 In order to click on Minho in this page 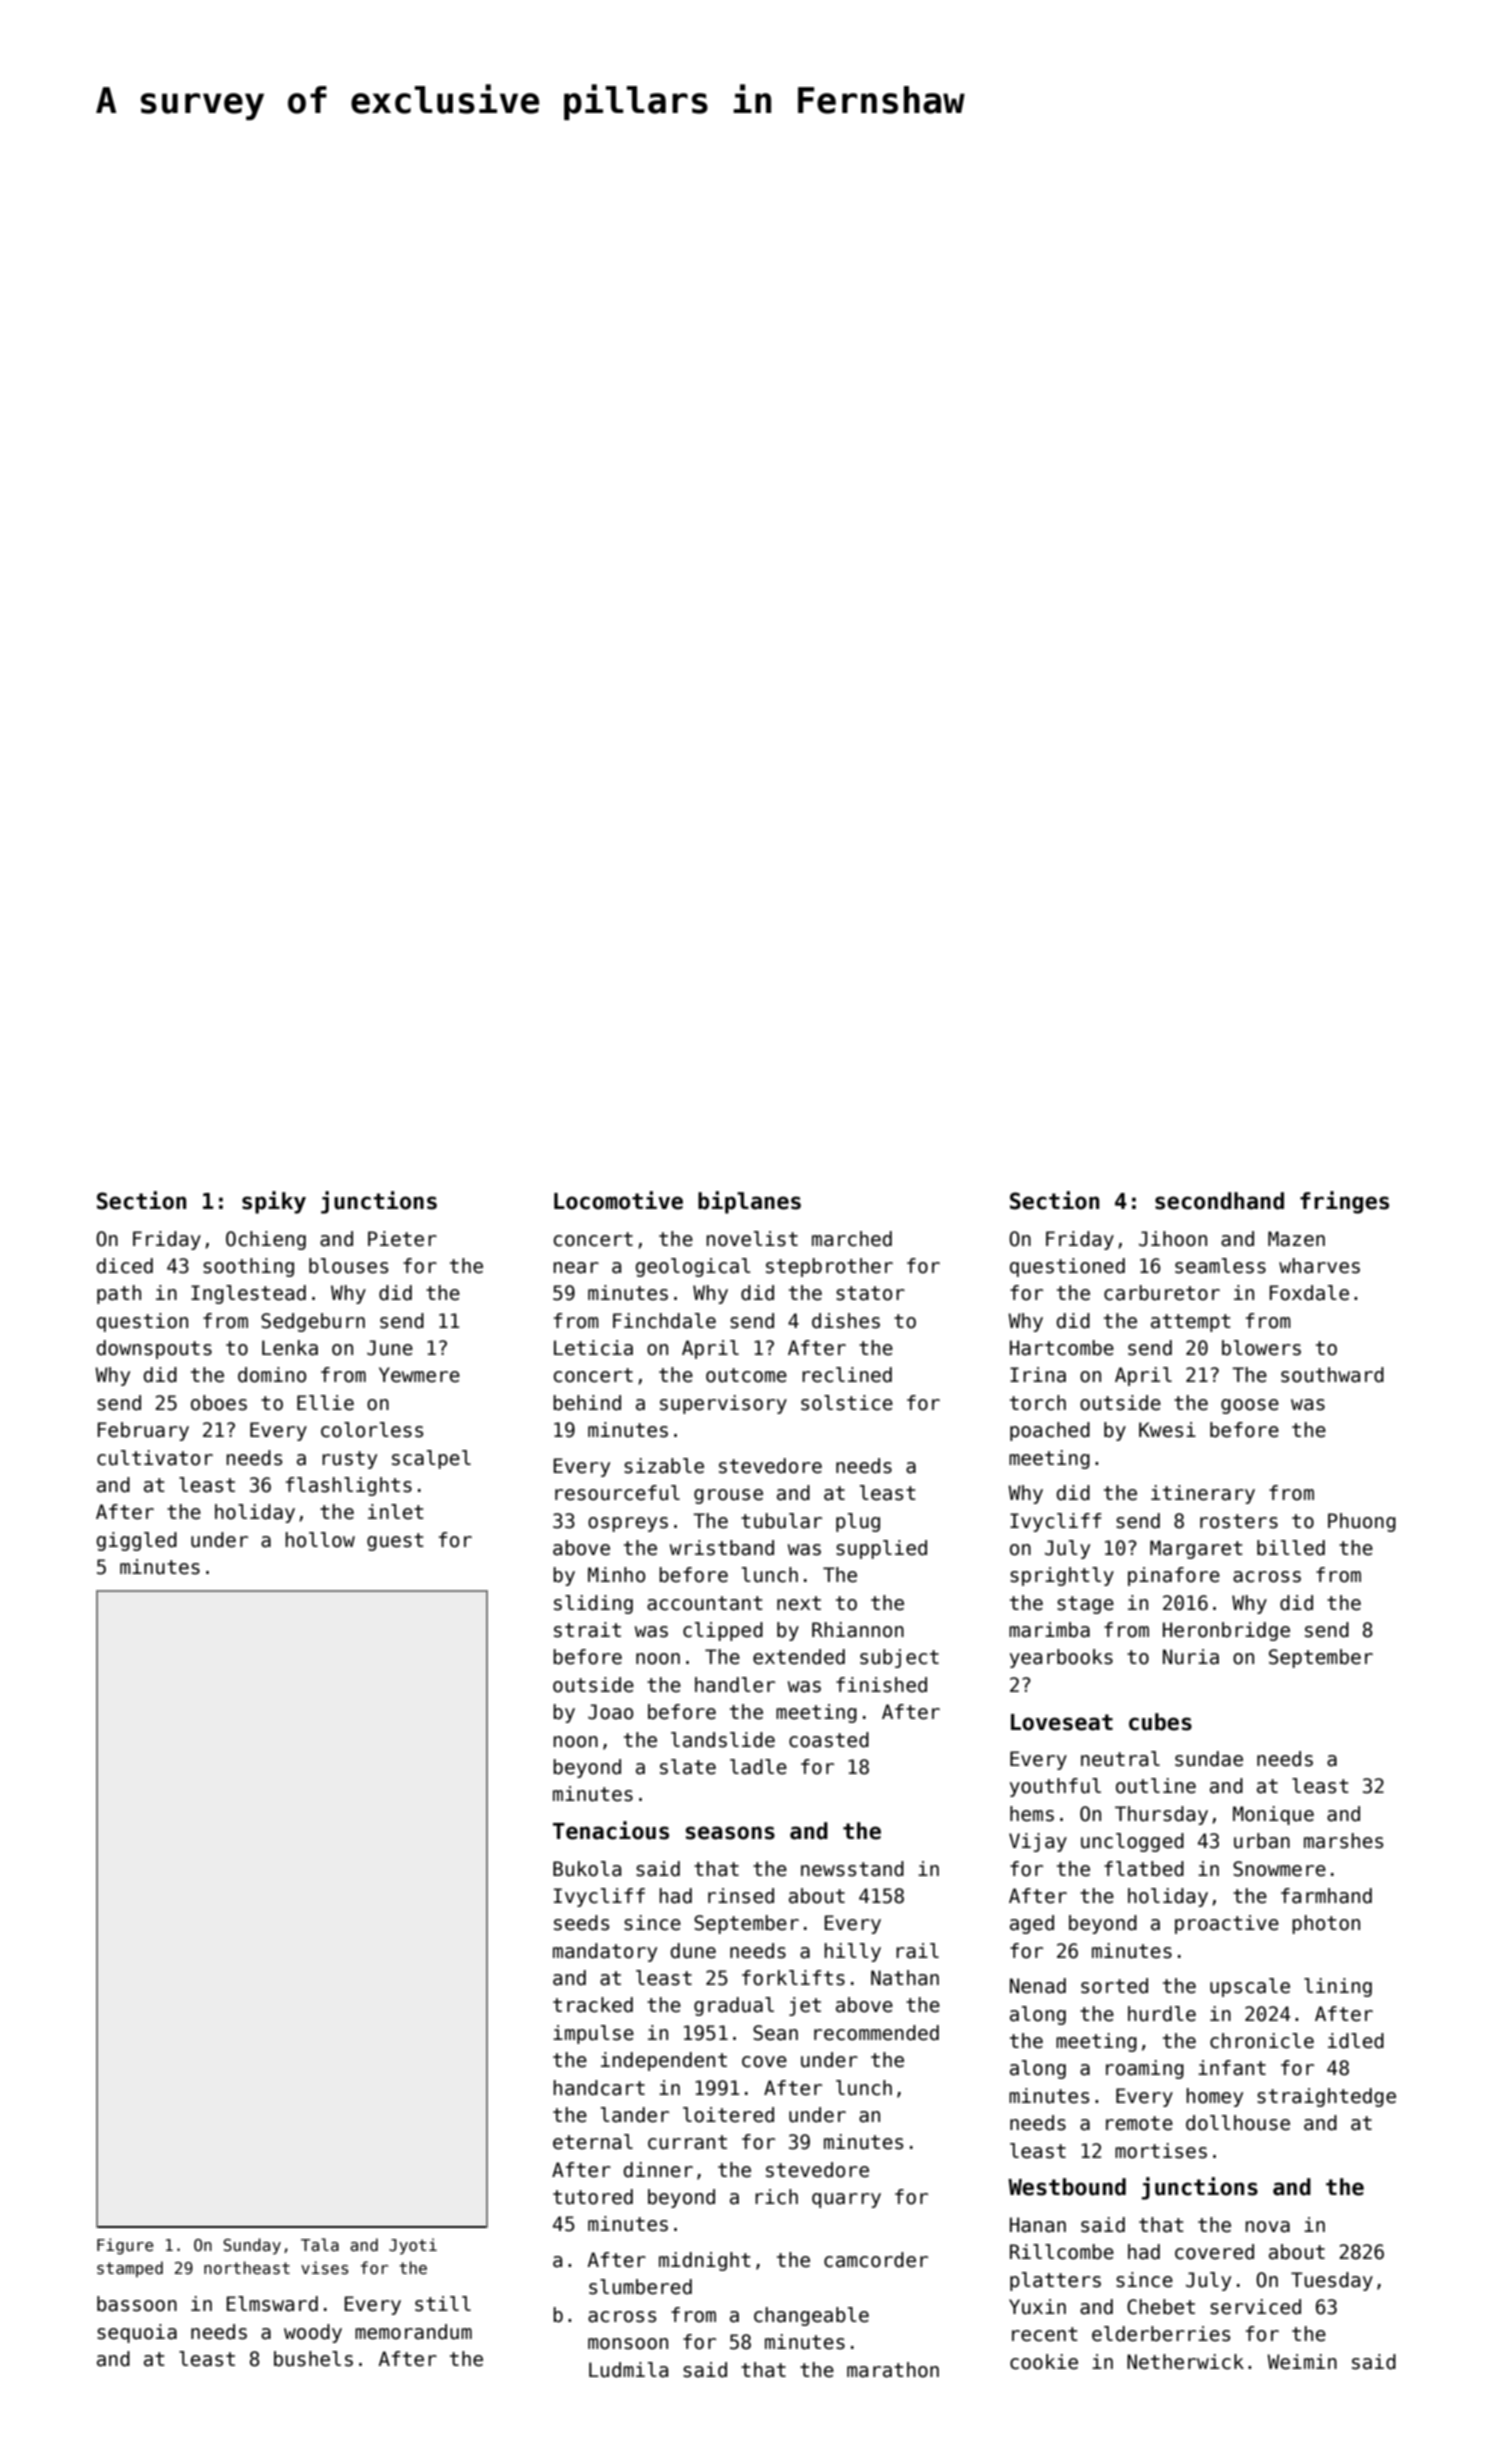, I will do `click(616, 1575)`.
